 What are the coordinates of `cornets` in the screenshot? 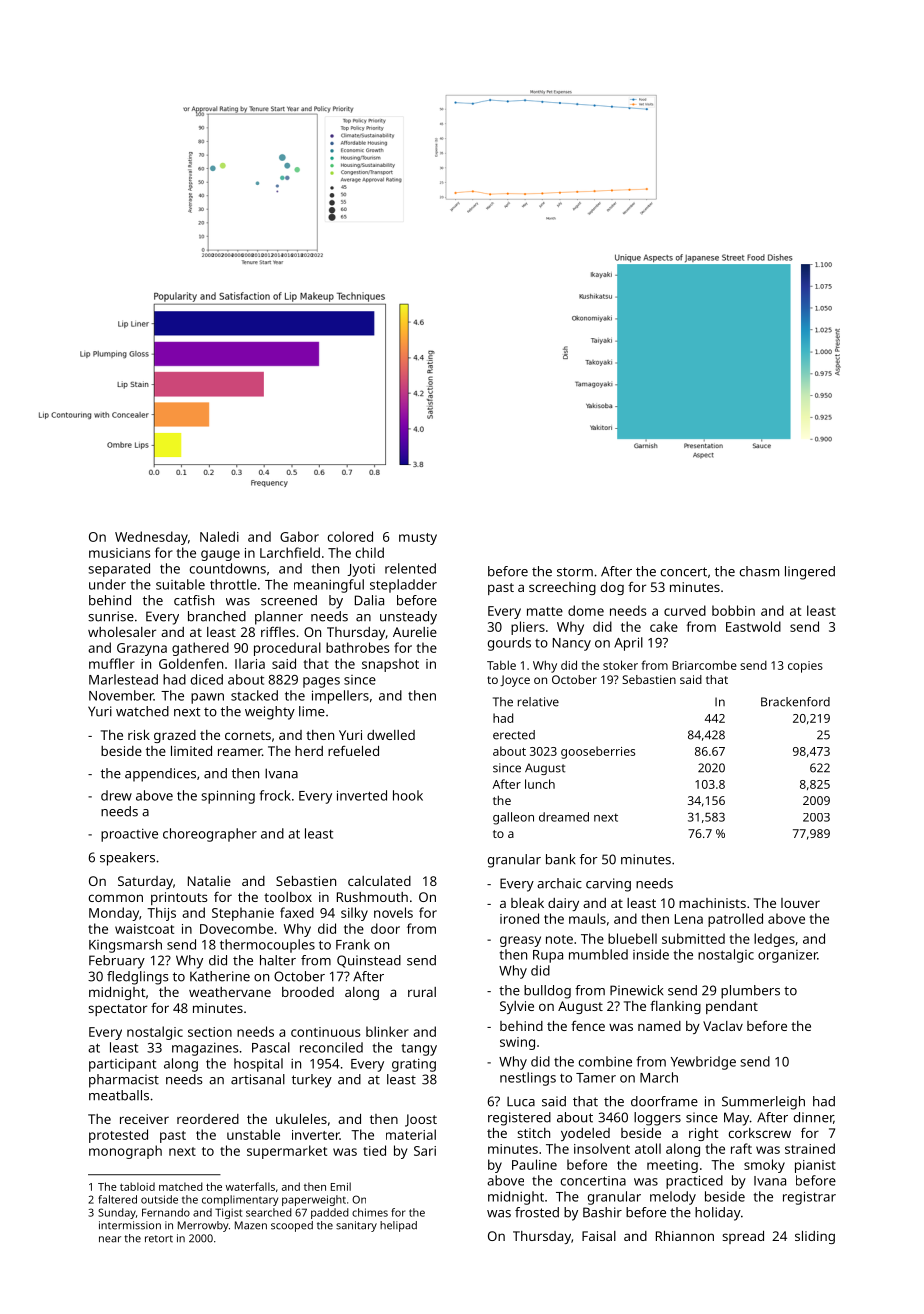 It's located at (248, 735).
